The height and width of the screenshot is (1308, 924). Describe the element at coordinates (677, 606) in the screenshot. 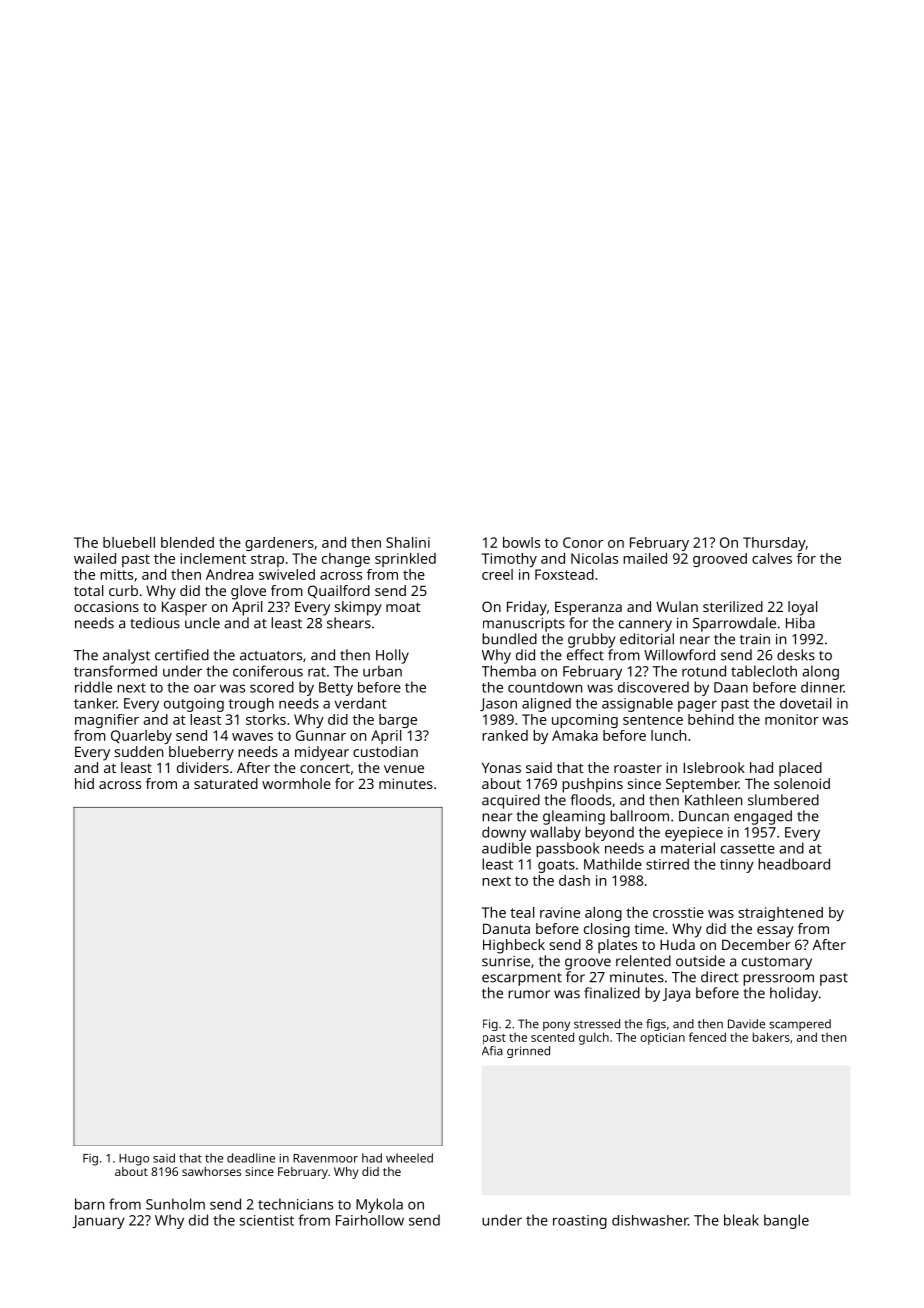

I see `Wulan` at that location.
